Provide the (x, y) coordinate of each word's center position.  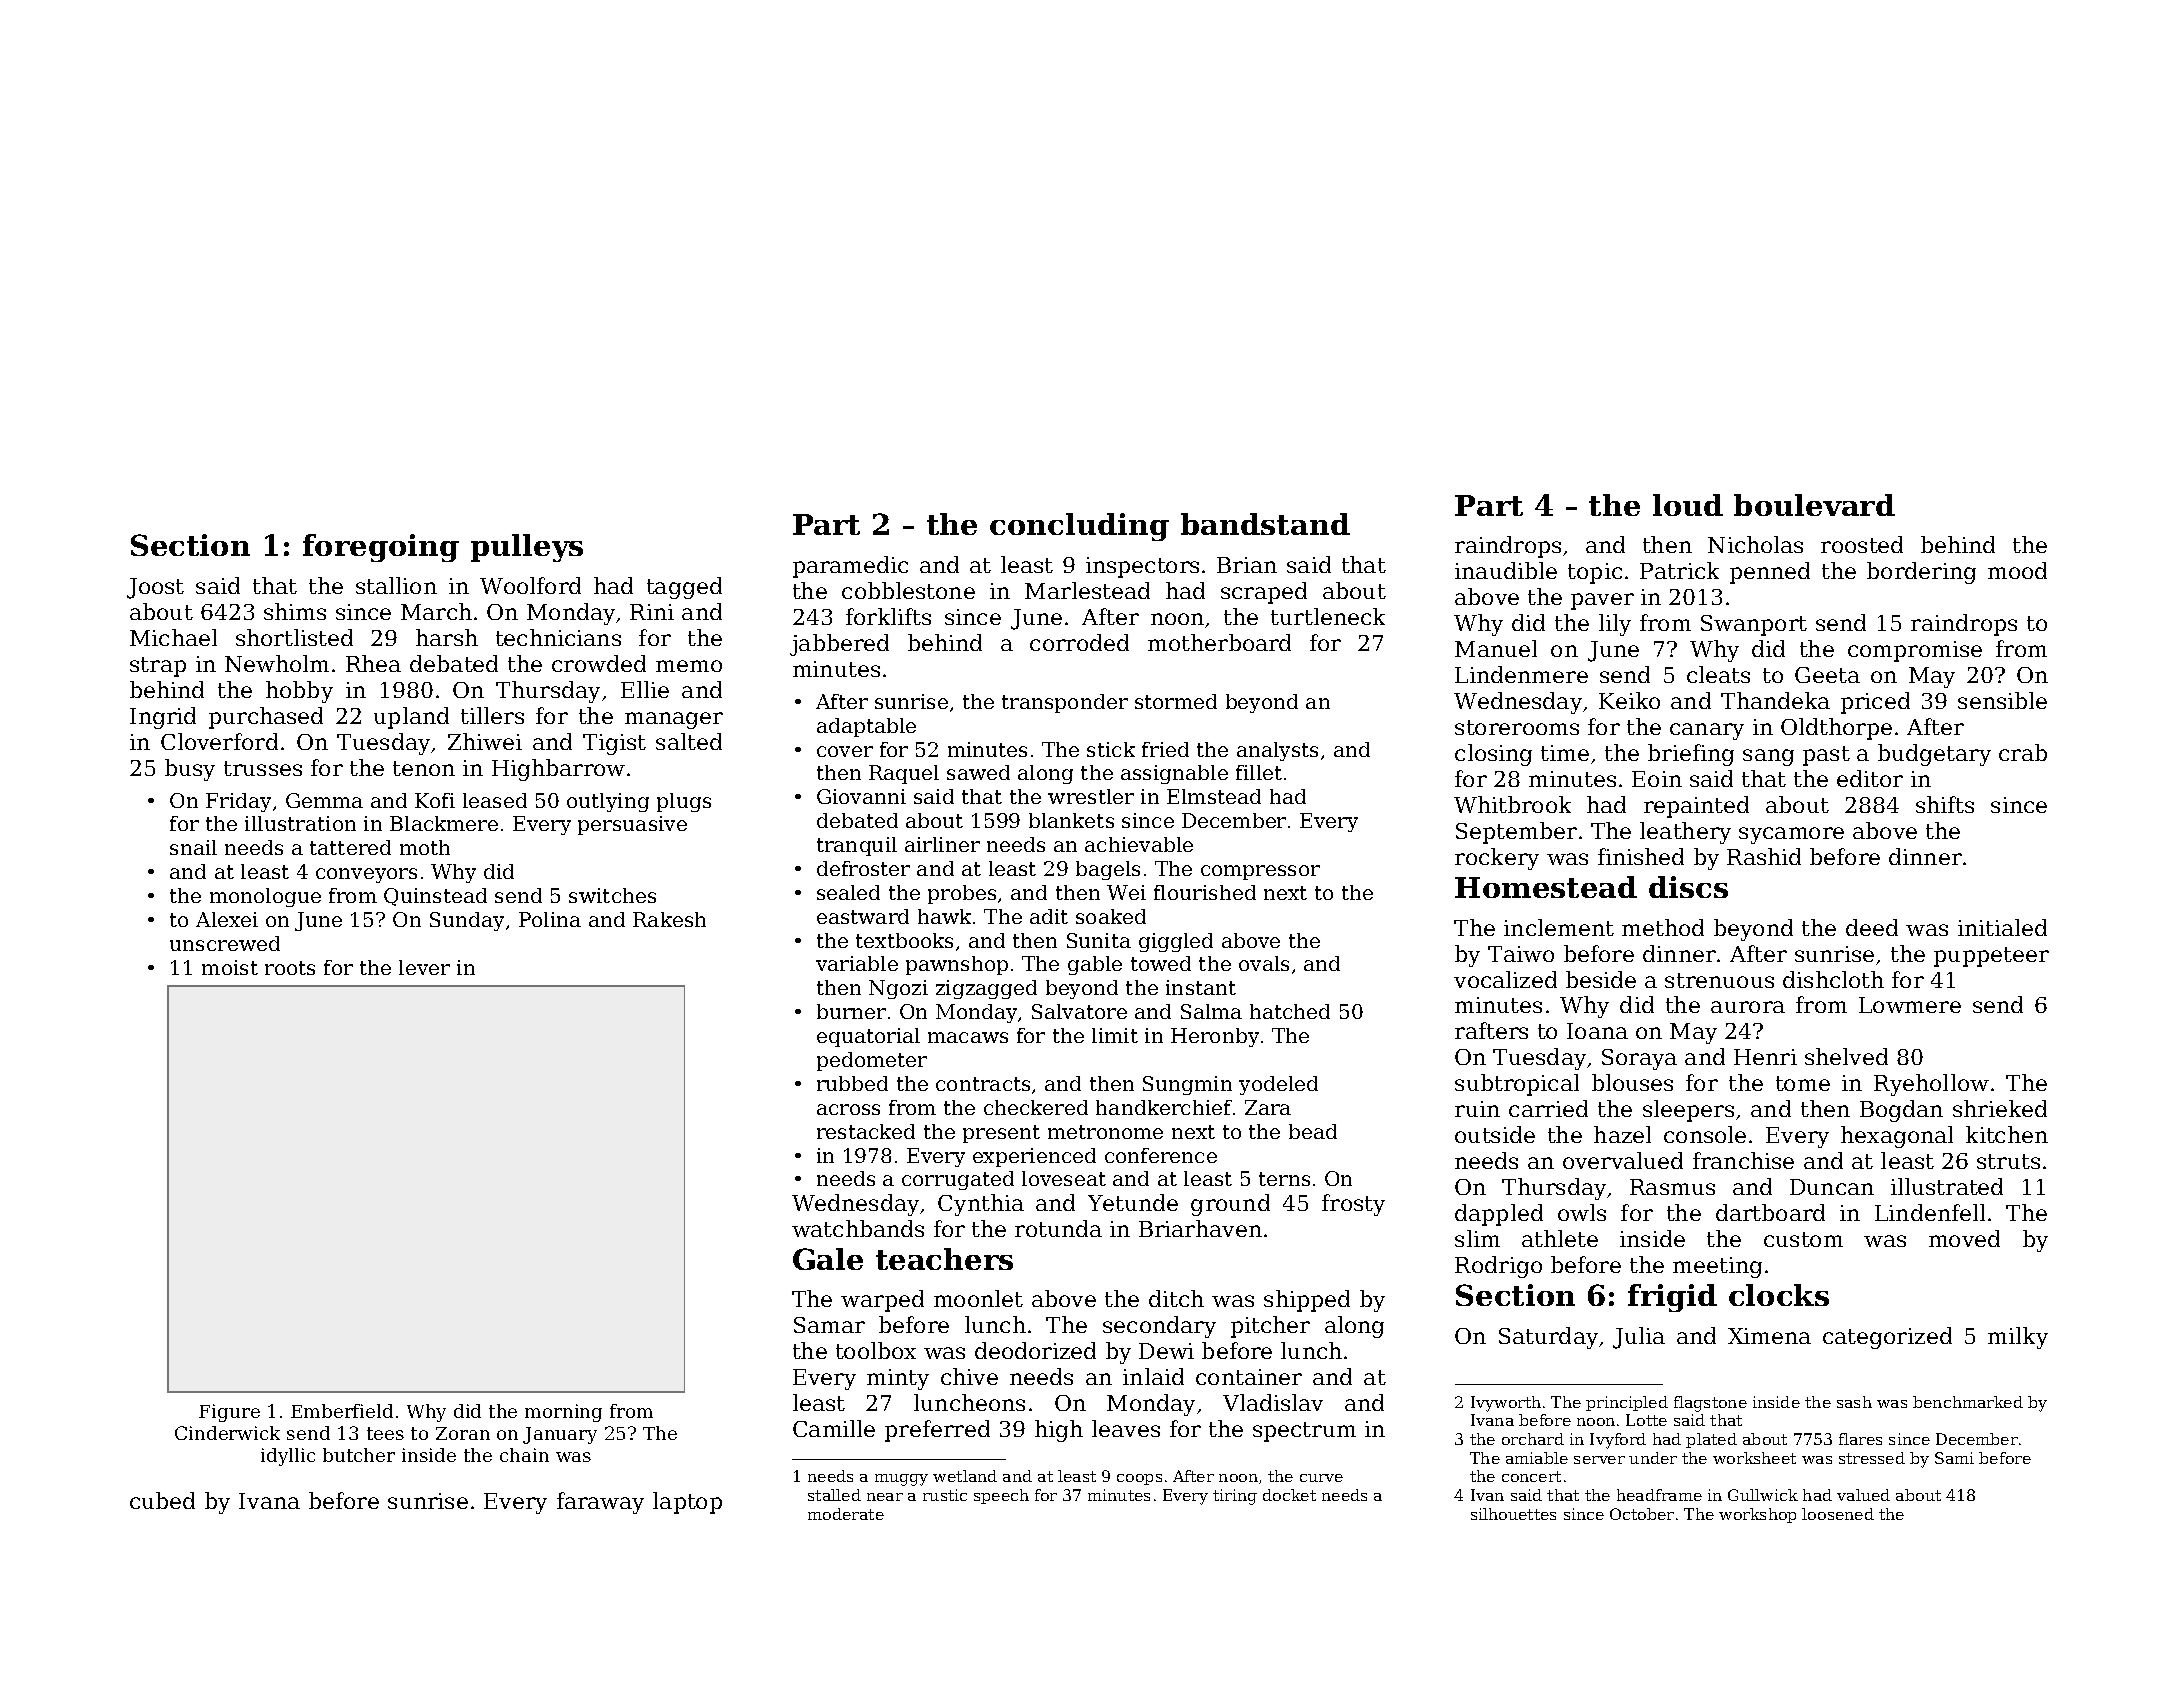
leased (495, 800)
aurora (1748, 1007)
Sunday (467, 921)
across (848, 1109)
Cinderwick (227, 1433)
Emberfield (342, 1411)
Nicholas (1755, 544)
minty (898, 1379)
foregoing (381, 548)
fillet (1259, 772)
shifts (1945, 804)
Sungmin (1187, 1085)
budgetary (1934, 755)
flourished (1205, 892)
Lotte (1646, 1420)
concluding (1079, 527)
